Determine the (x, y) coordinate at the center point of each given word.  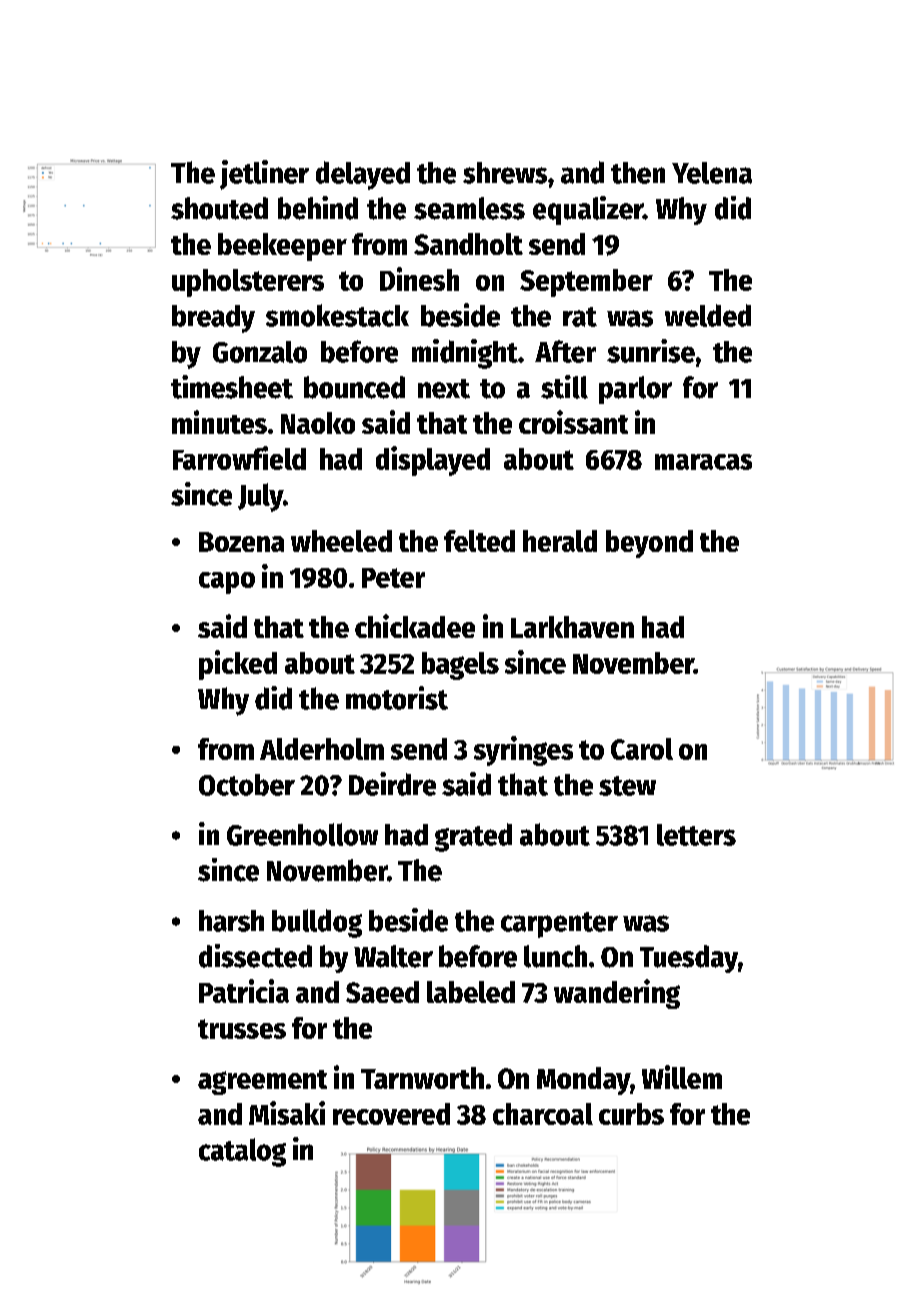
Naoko (318, 423)
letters (696, 835)
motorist (397, 698)
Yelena (712, 173)
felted (479, 541)
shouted (219, 208)
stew (627, 786)
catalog (242, 1152)
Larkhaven (572, 627)
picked (238, 665)
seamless (469, 208)
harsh (231, 921)
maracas (703, 462)
